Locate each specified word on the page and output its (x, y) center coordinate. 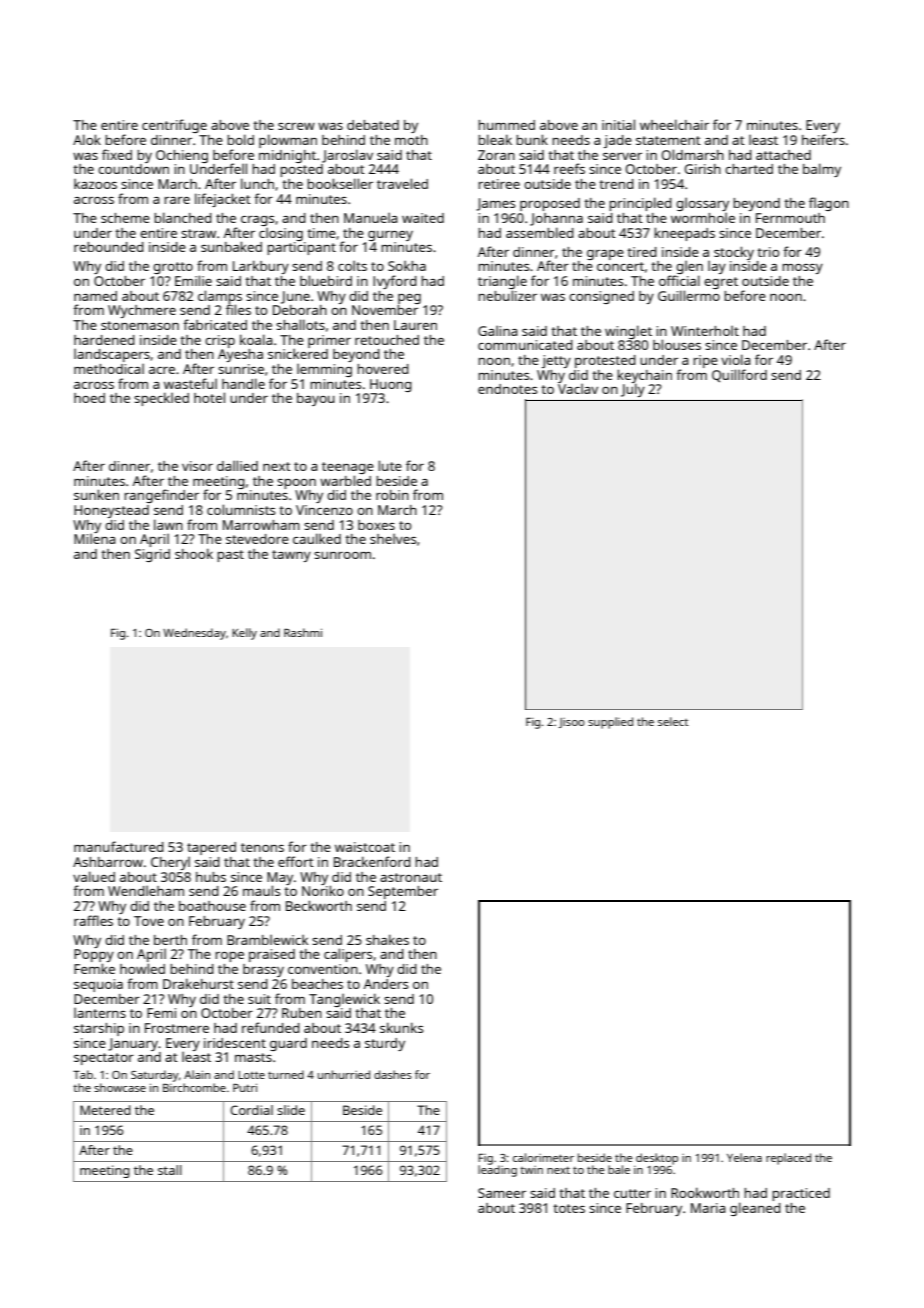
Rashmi (303, 632)
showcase (120, 1087)
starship (99, 1029)
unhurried (344, 1074)
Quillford (739, 375)
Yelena (744, 1157)
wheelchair (674, 124)
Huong (391, 385)
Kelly (244, 634)
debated (373, 125)
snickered (298, 354)
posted (301, 170)
